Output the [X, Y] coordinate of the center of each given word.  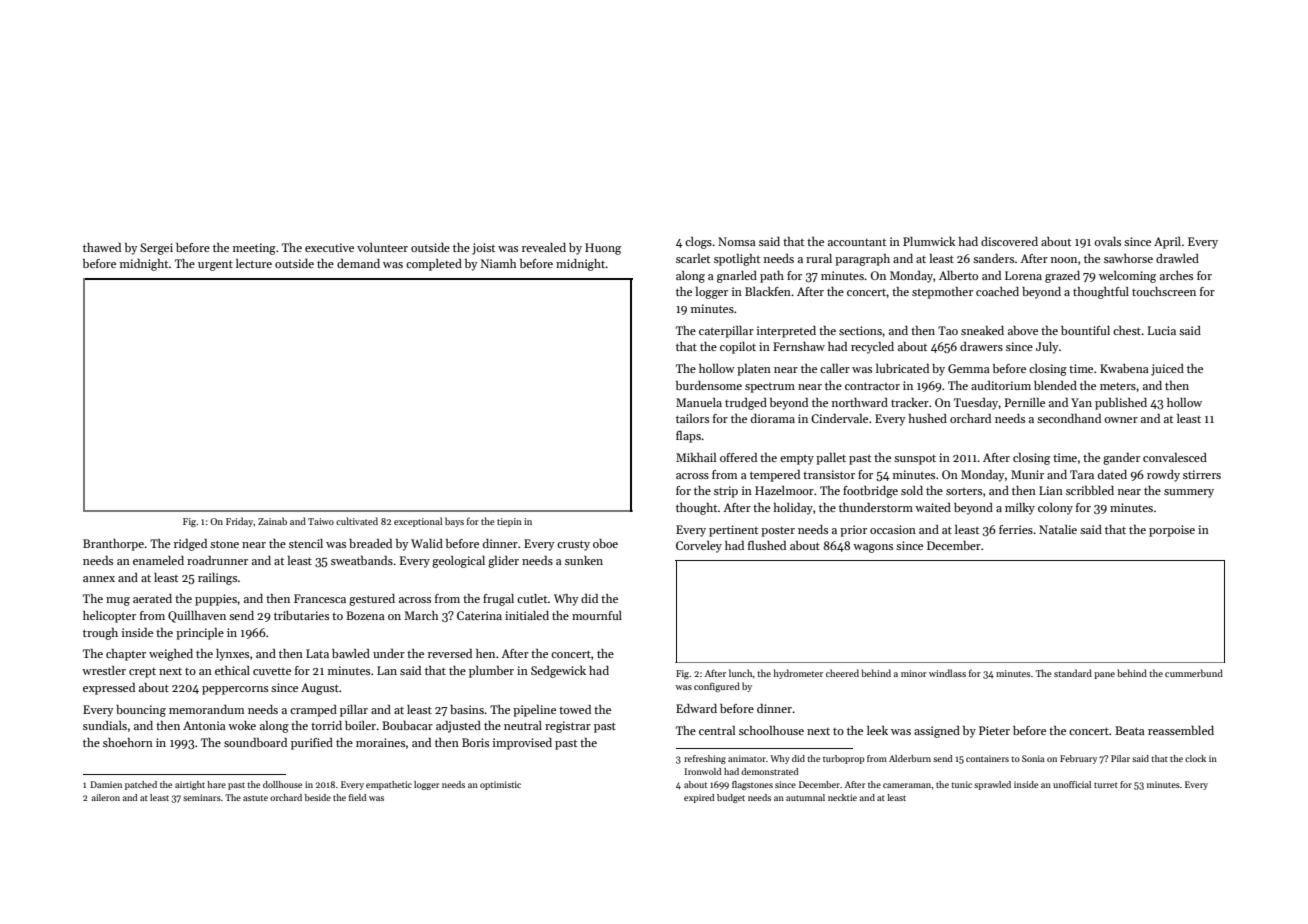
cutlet [532, 598]
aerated [152, 598]
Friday [240, 522]
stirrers [1202, 474]
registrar [568, 727]
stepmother [942, 293]
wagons [873, 548]
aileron [106, 797]
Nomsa [737, 241]
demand [358, 263]
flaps [688, 437]
